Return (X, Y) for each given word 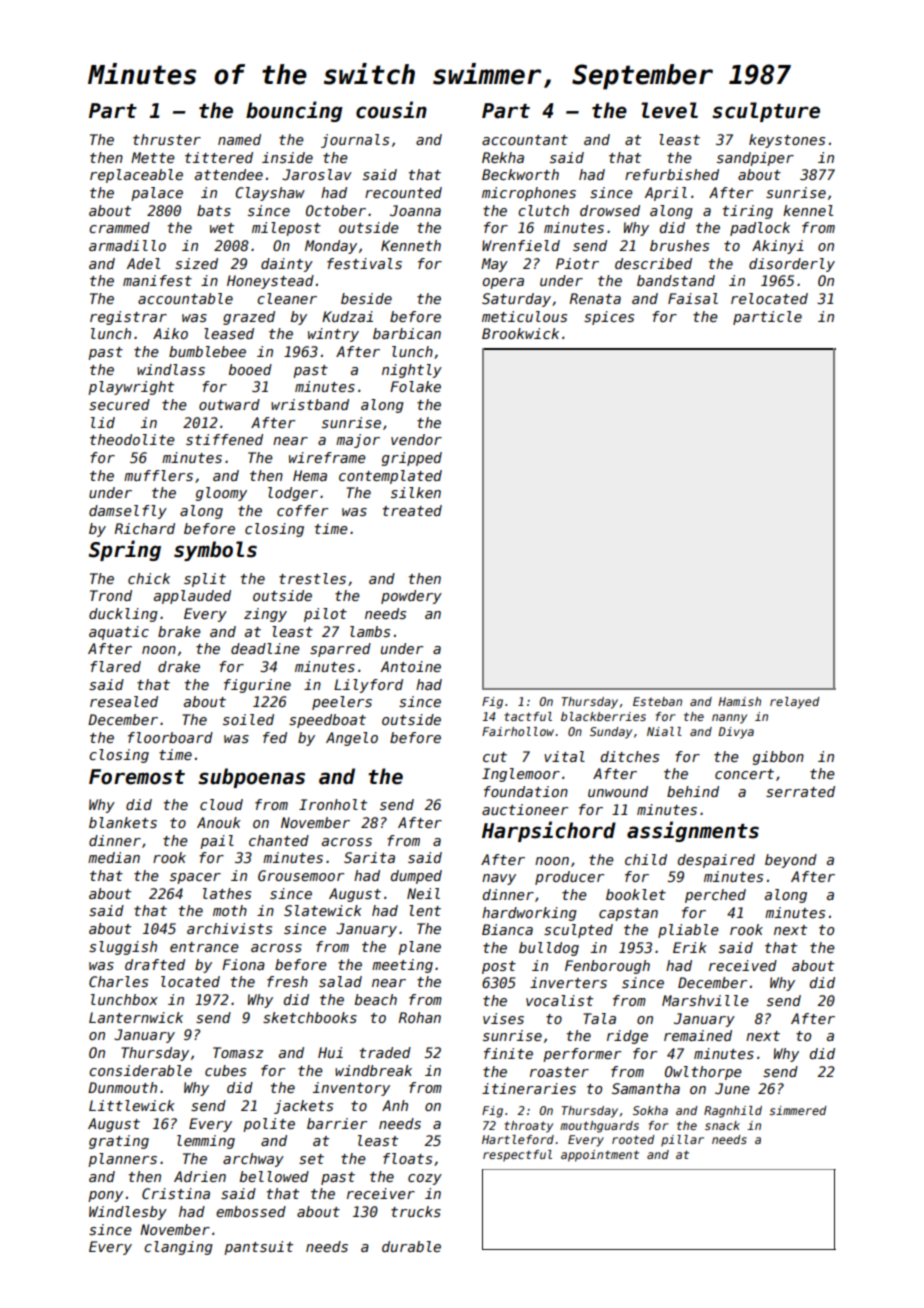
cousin (391, 110)
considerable (140, 1070)
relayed (795, 703)
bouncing (294, 111)
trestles (312, 578)
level (669, 110)
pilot (325, 615)
